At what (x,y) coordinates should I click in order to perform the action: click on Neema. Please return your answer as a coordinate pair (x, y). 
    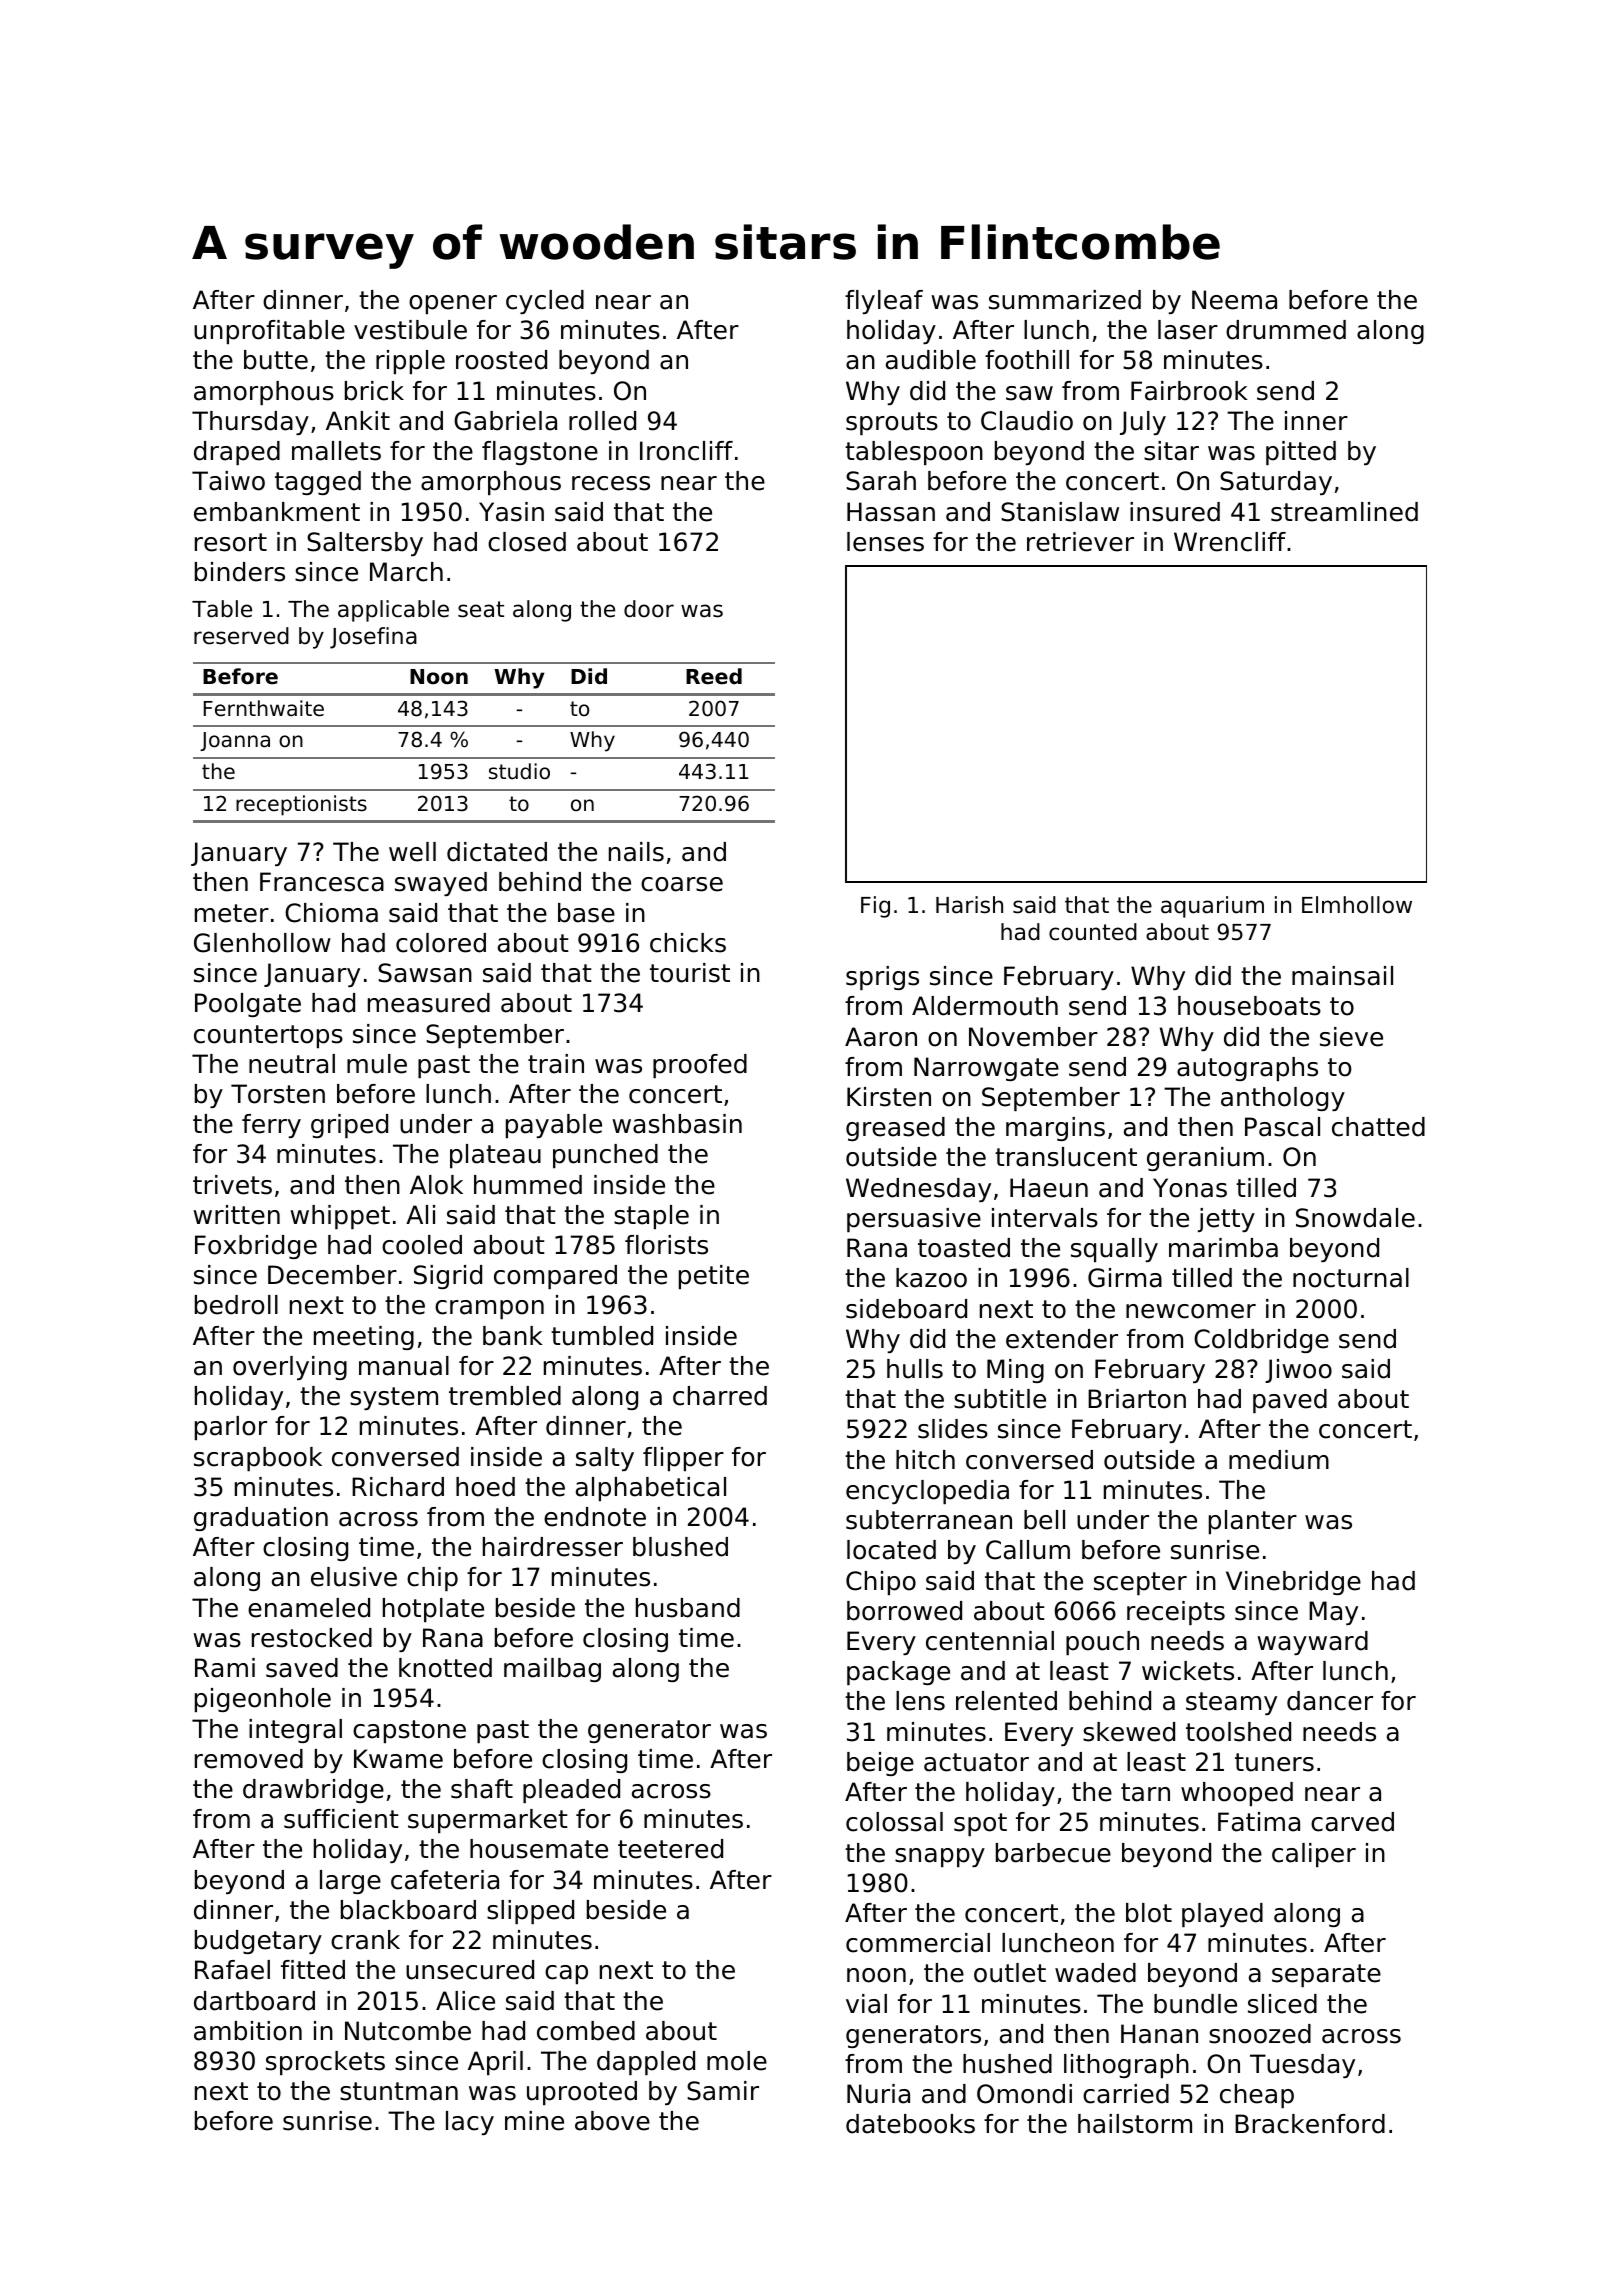
    Looking at the image, I should click on (1234, 300).
